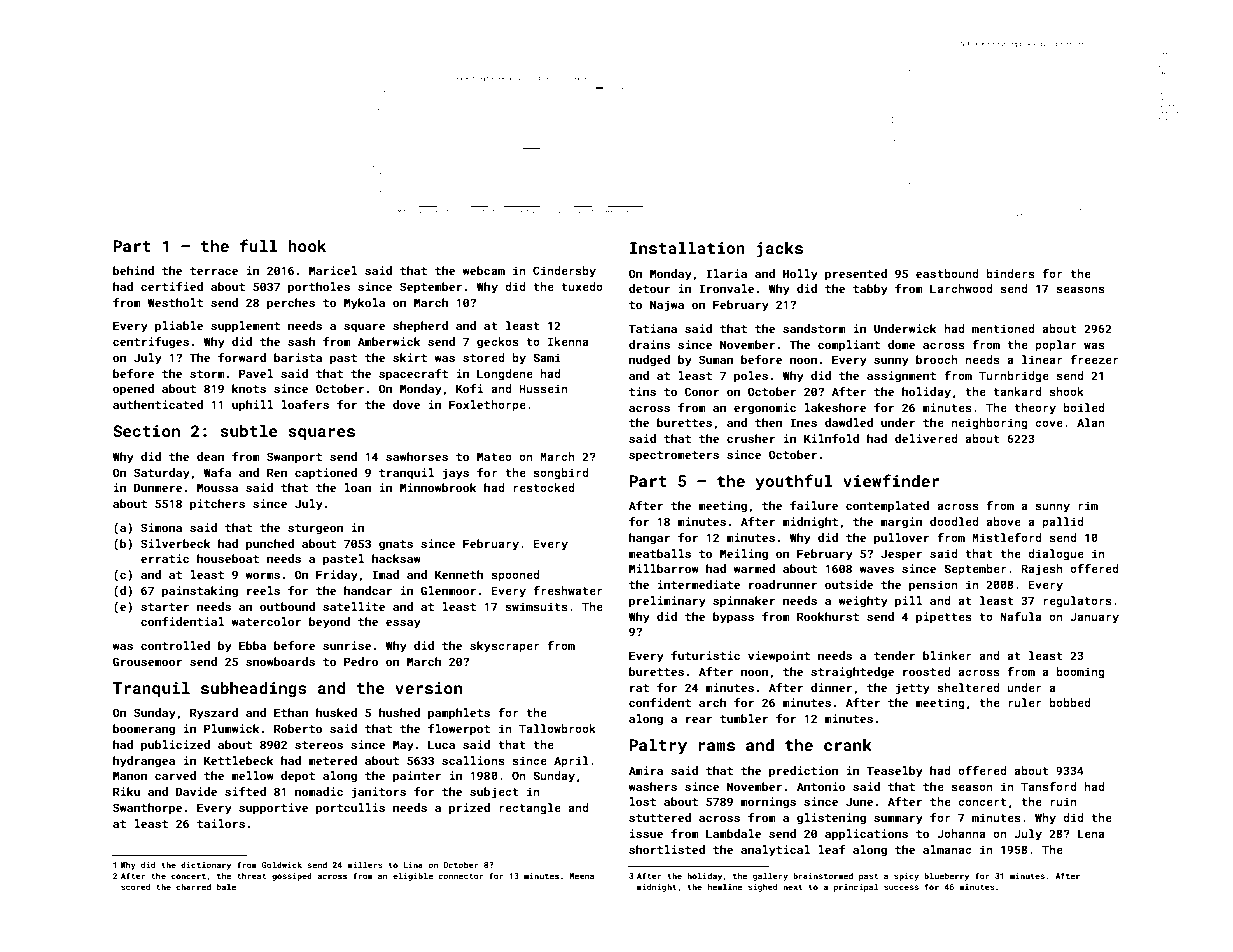 This screenshot has width=1233, height=952. I want to click on subtle, so click(249, 431).
